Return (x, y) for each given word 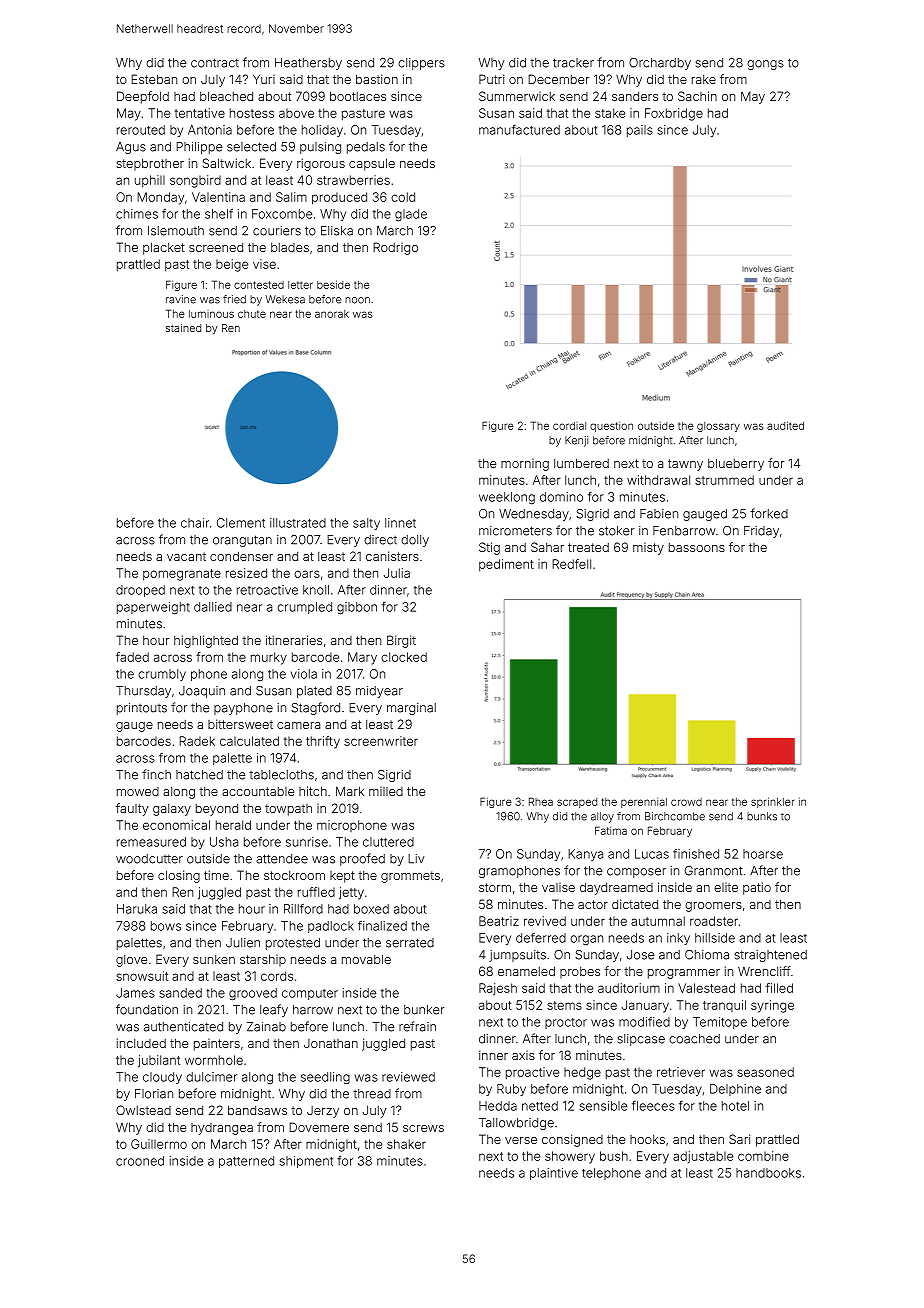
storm (495, 887)
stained (183, 328)
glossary (718, 427)
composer (636, 873)
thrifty (323, 742)
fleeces (653, 1106)
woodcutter (149, 859)
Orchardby (660, 64)
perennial (644, 803)
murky (269, 658)
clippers (421, 64)
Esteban (154, 79)
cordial (569, 426)
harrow (313, 1010)
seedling (325, 1078)
